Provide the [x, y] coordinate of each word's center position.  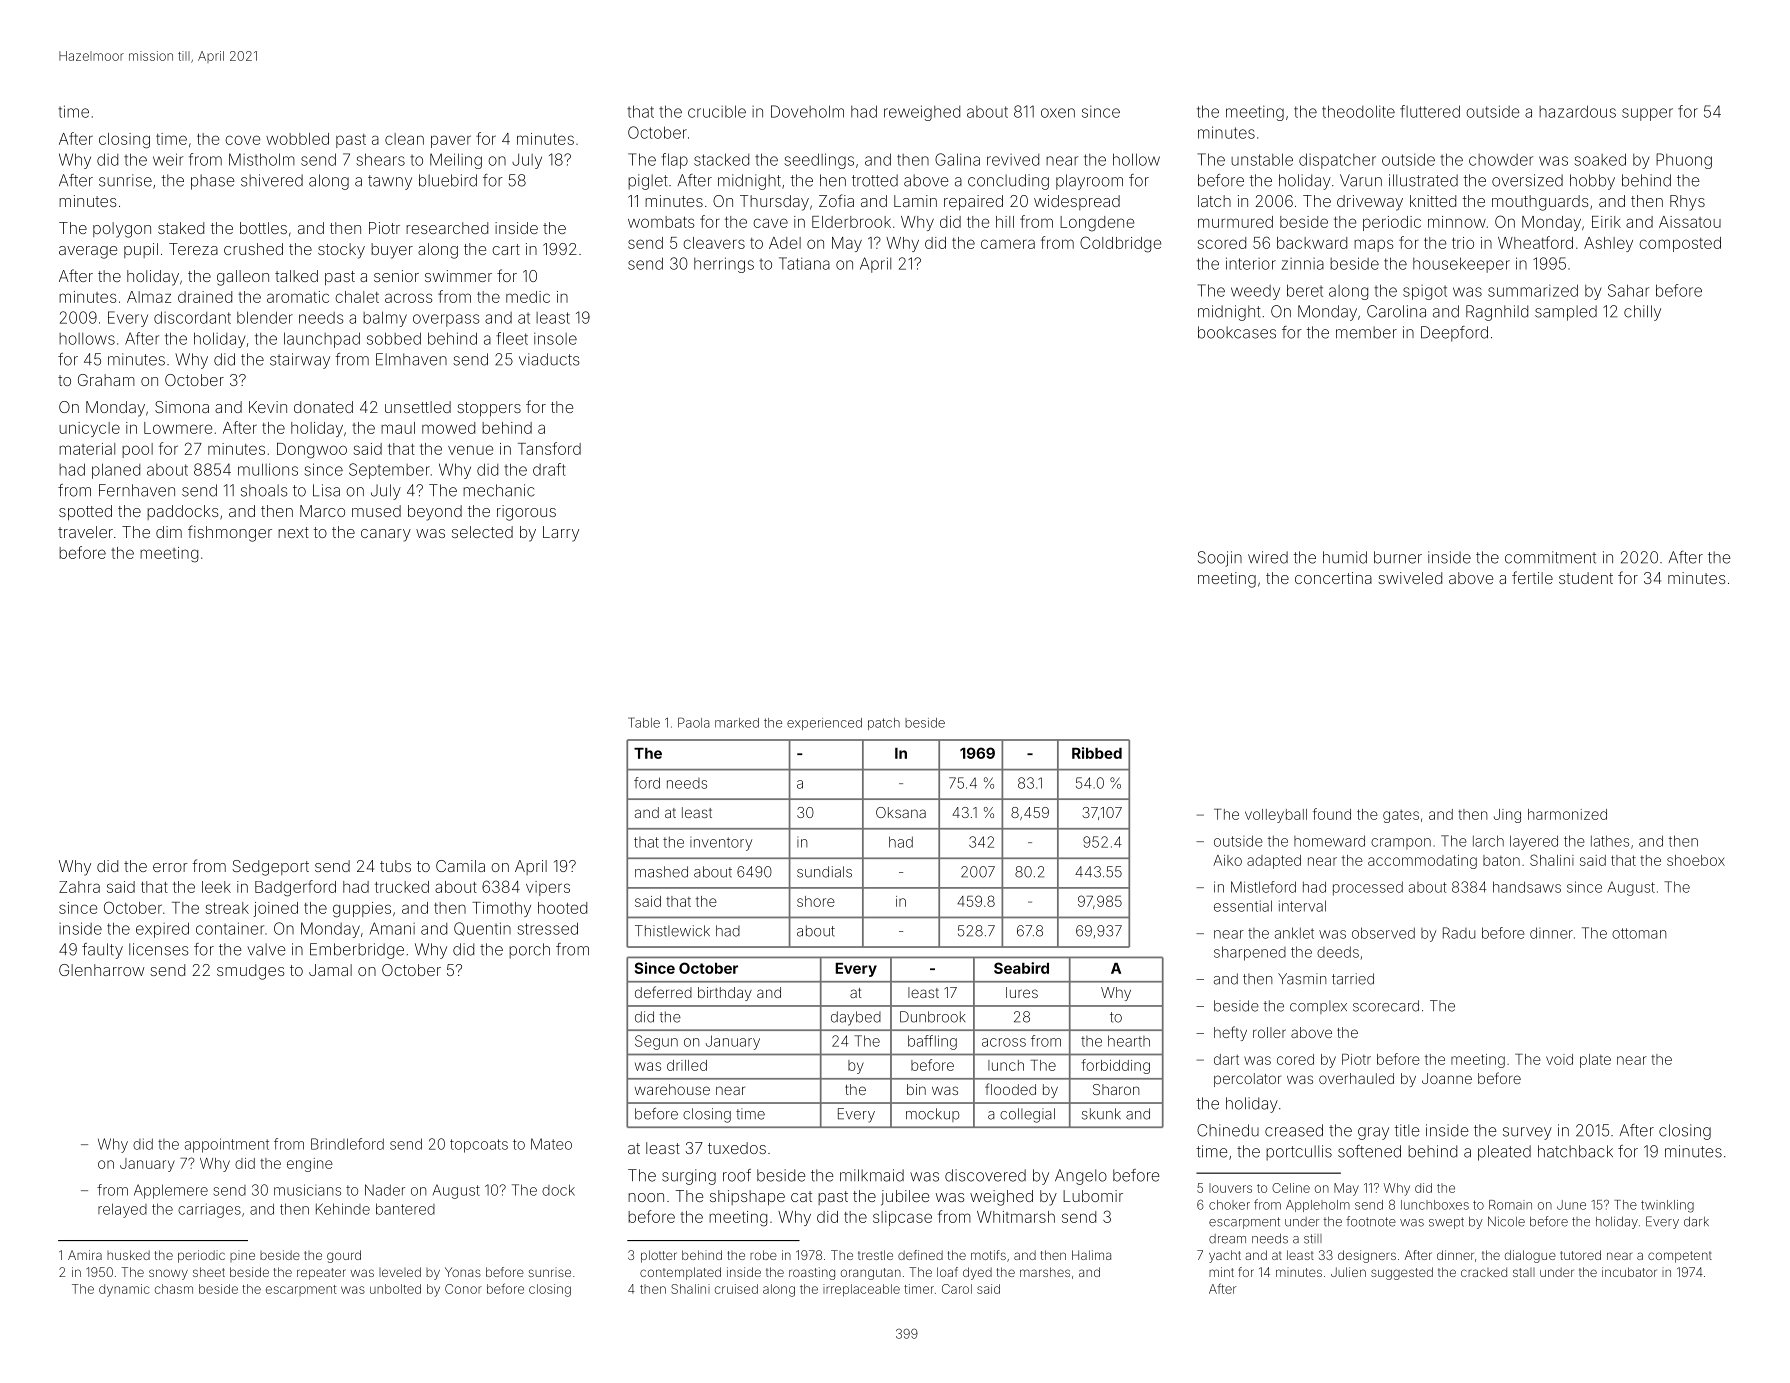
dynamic [124, 1290]
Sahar [1628, 290]
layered [1534, 842]
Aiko [1227, 860]
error [170, 867]
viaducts [549, 359]
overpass [446, 320]
